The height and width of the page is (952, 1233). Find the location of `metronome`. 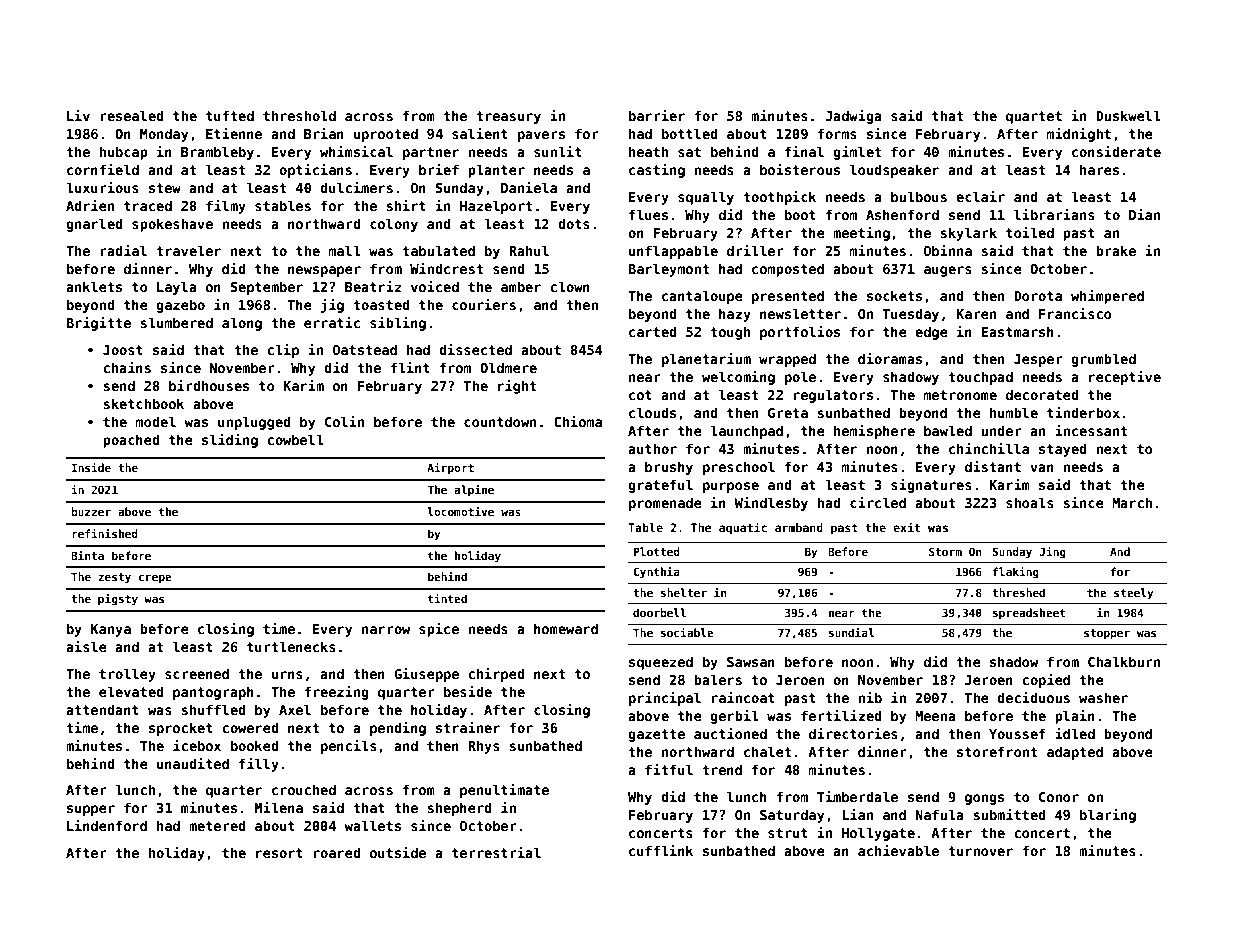

metronome is located at coordinates (960, 395).
